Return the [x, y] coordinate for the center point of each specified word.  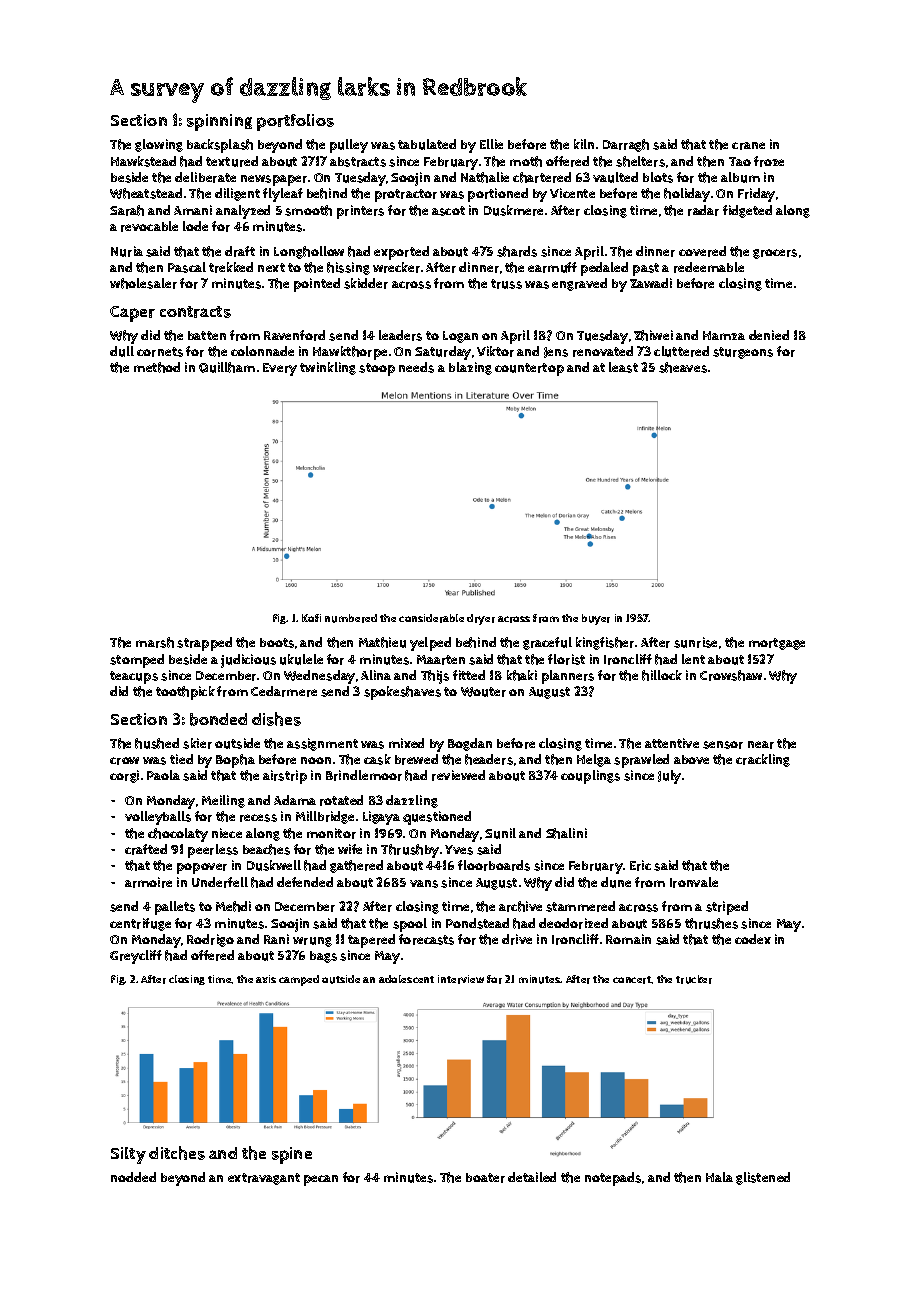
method [157, 367]
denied [769, 335]
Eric [640, 865]
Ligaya [381, 818]
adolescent [406, 979]
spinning [219, 122]
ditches [177, 1153]
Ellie [491, 144]
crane [748, 146]
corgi [124, 776]
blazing [470, 368]
